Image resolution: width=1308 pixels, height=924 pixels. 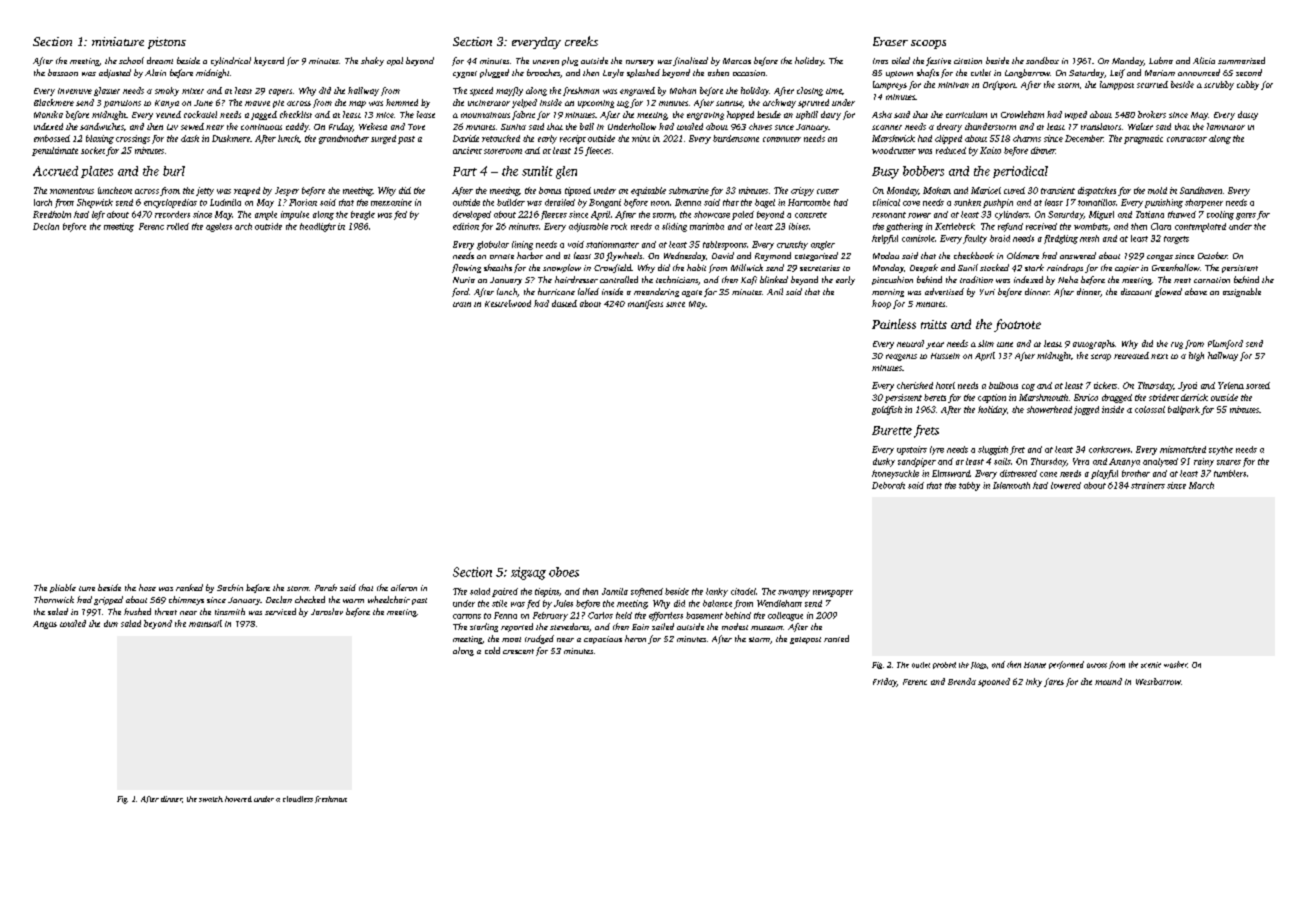 I want to click on hose, so click(x=147, y=587).
